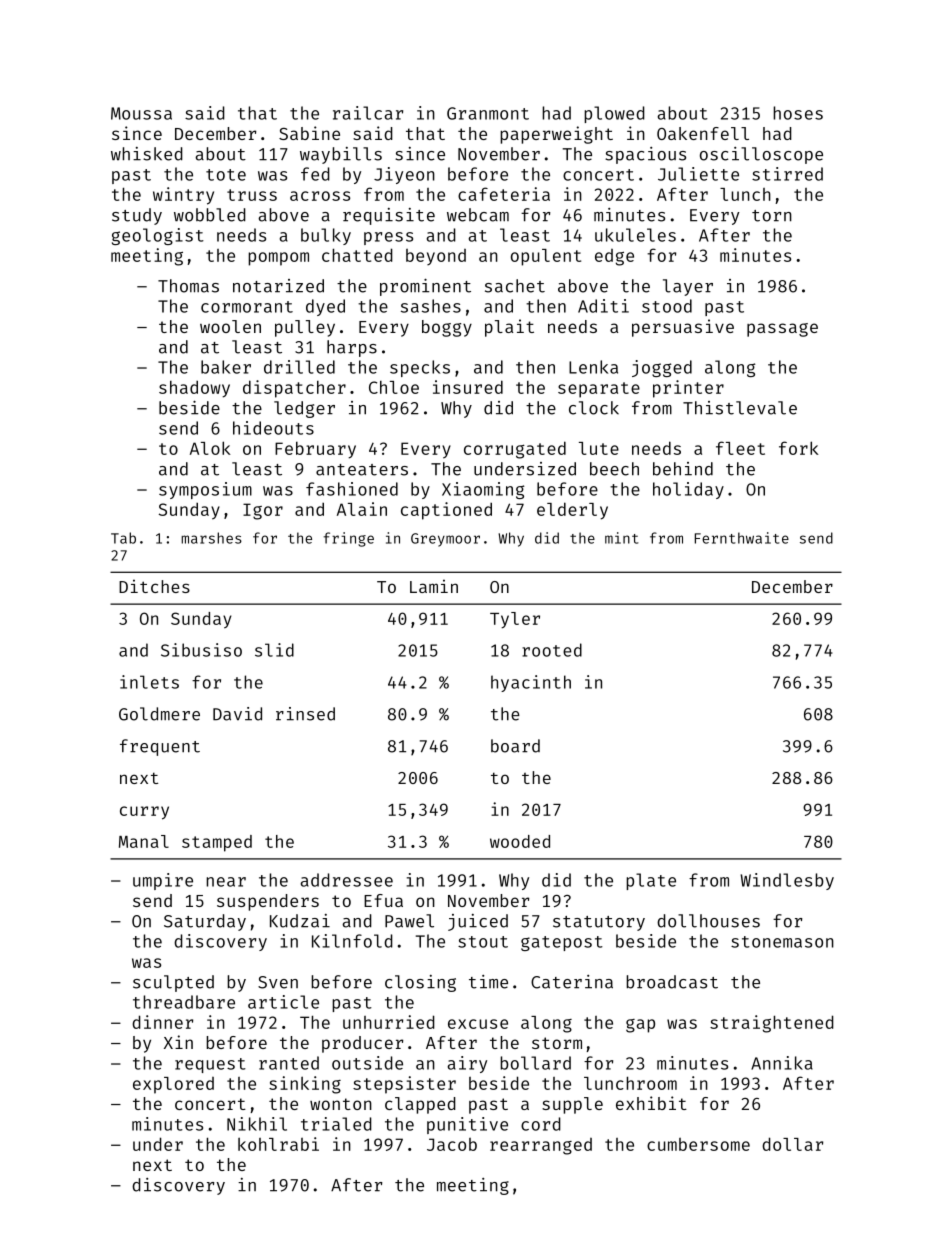 This page has height=1233, width=952. Describe the element at coordinates (137, 216) in the page. I see `study` at that location.
